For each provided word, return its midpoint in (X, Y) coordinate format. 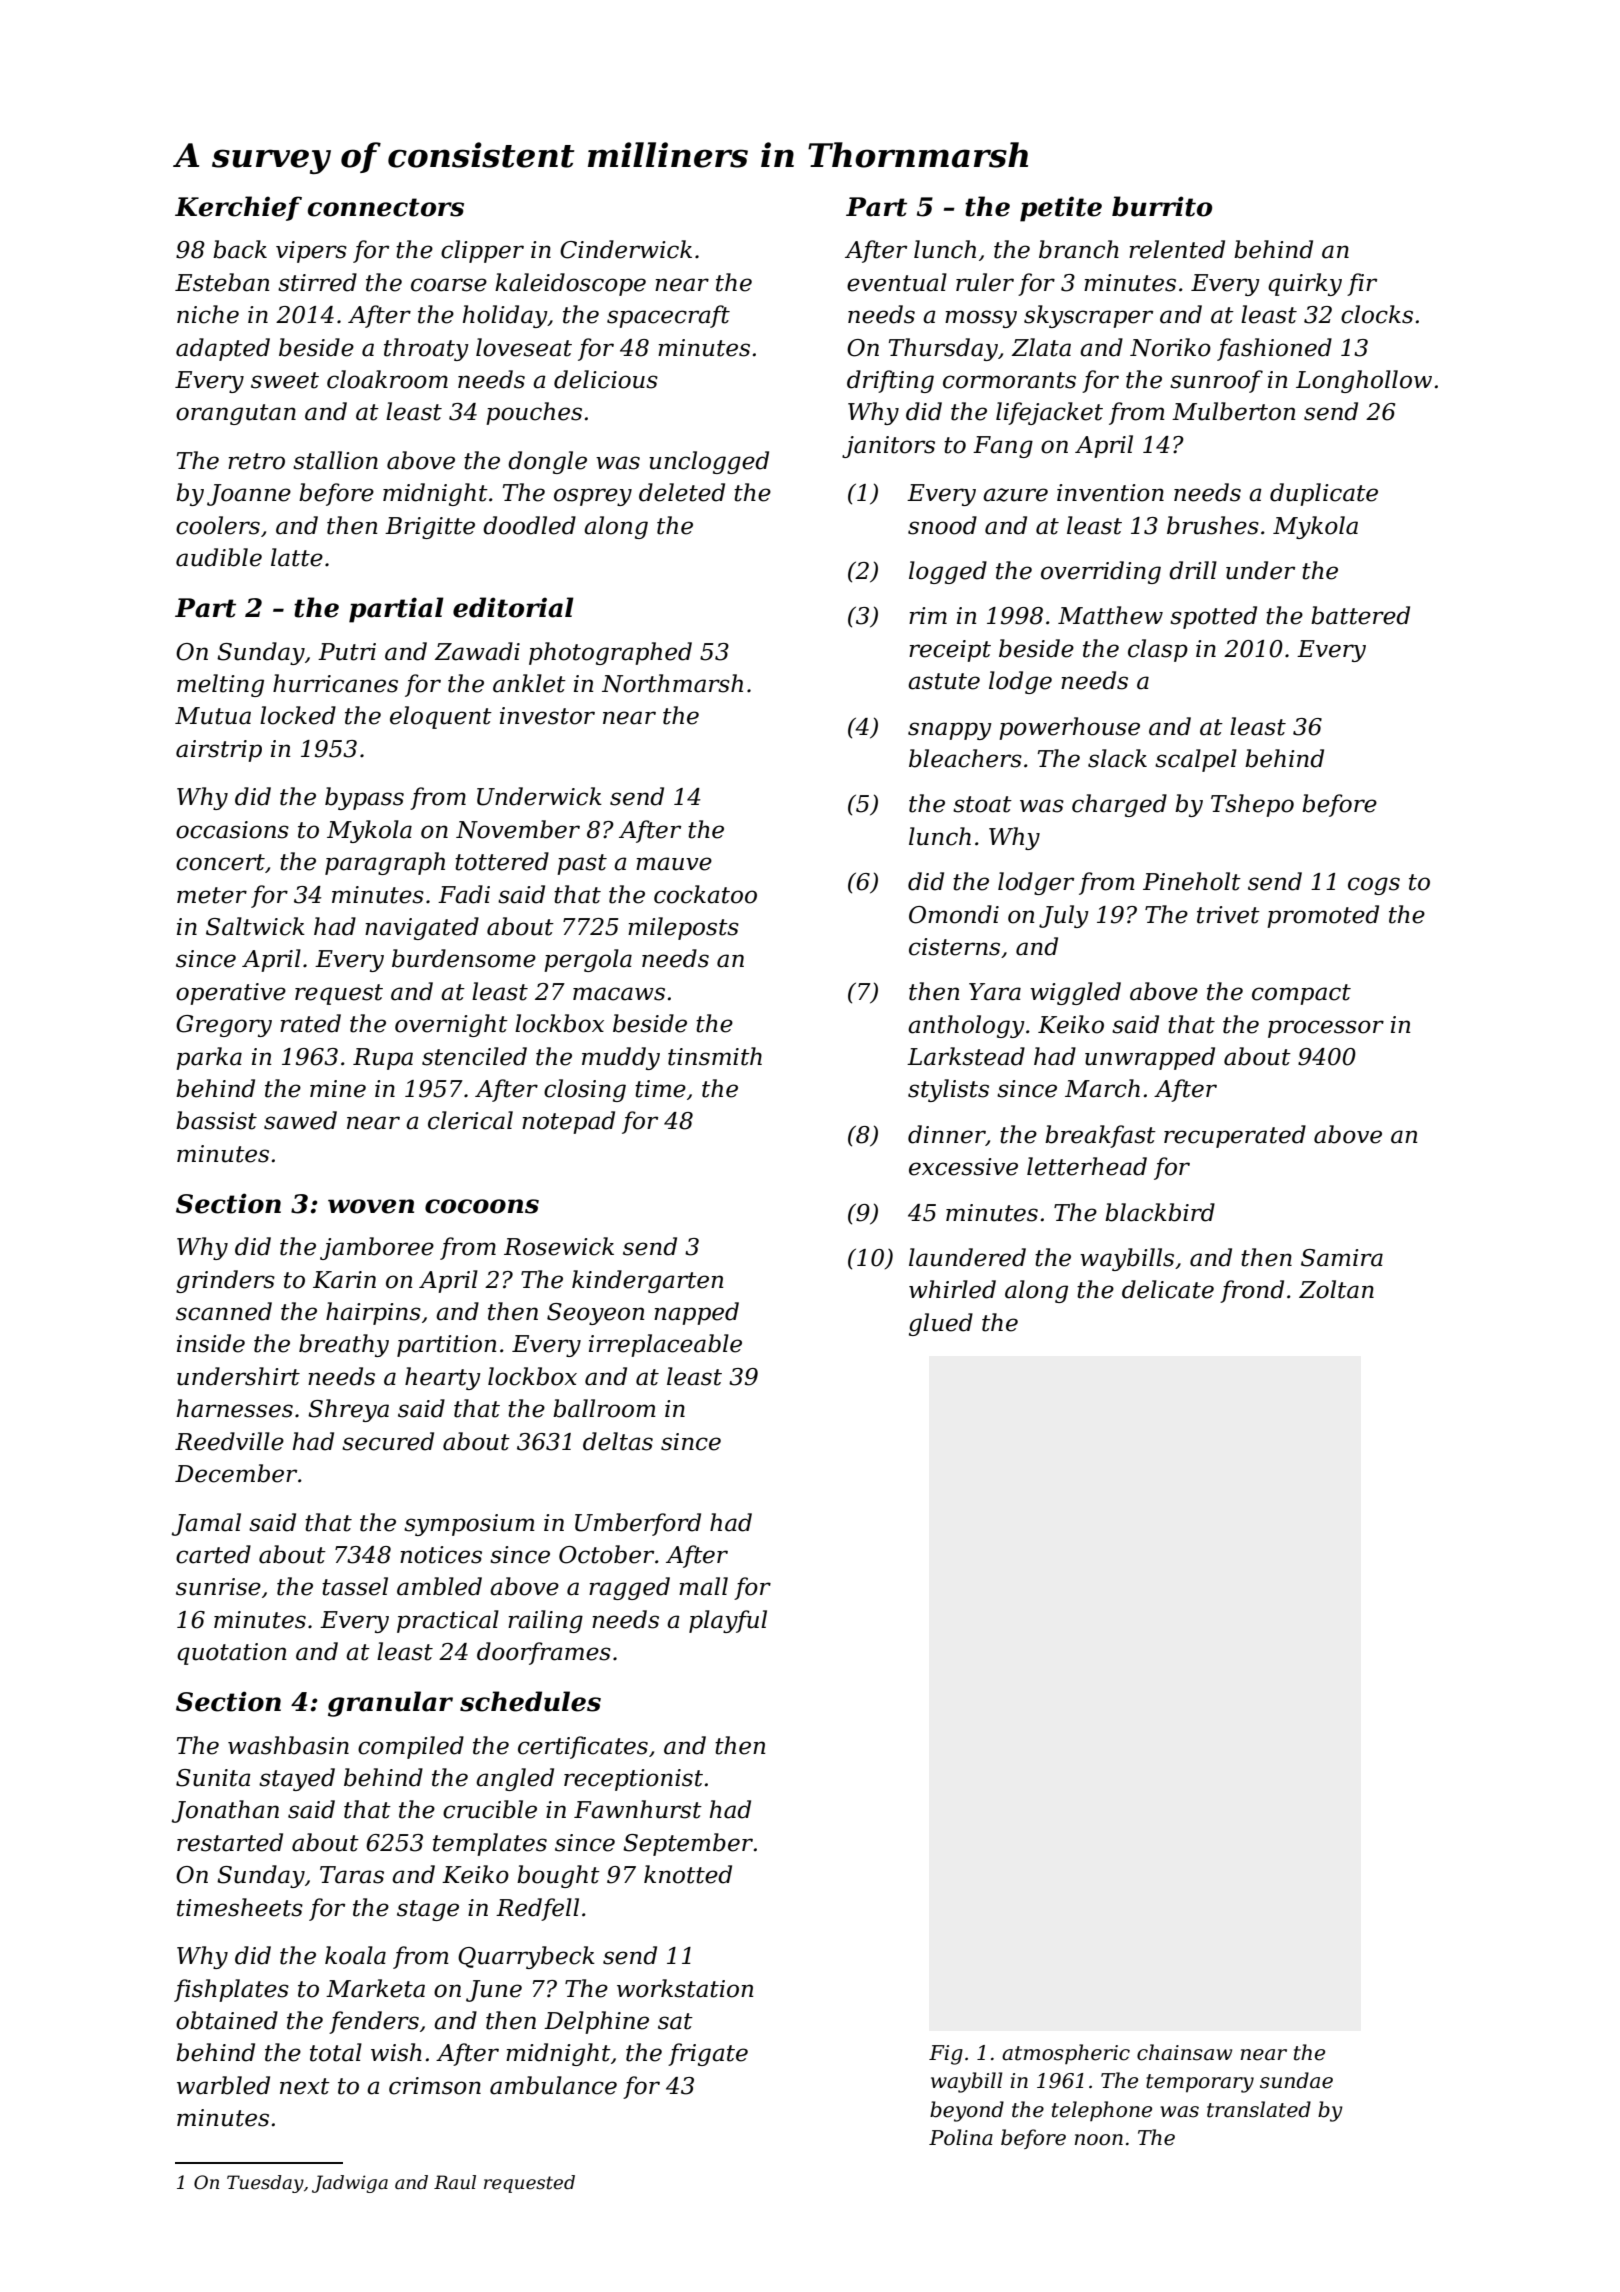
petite (1061, 209)
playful (728, 1621)
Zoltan (1336, 1289)
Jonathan (225, 1811)
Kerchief (238, 208)
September (688, 1844)
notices (441, 1555)
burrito (1162, 206)
